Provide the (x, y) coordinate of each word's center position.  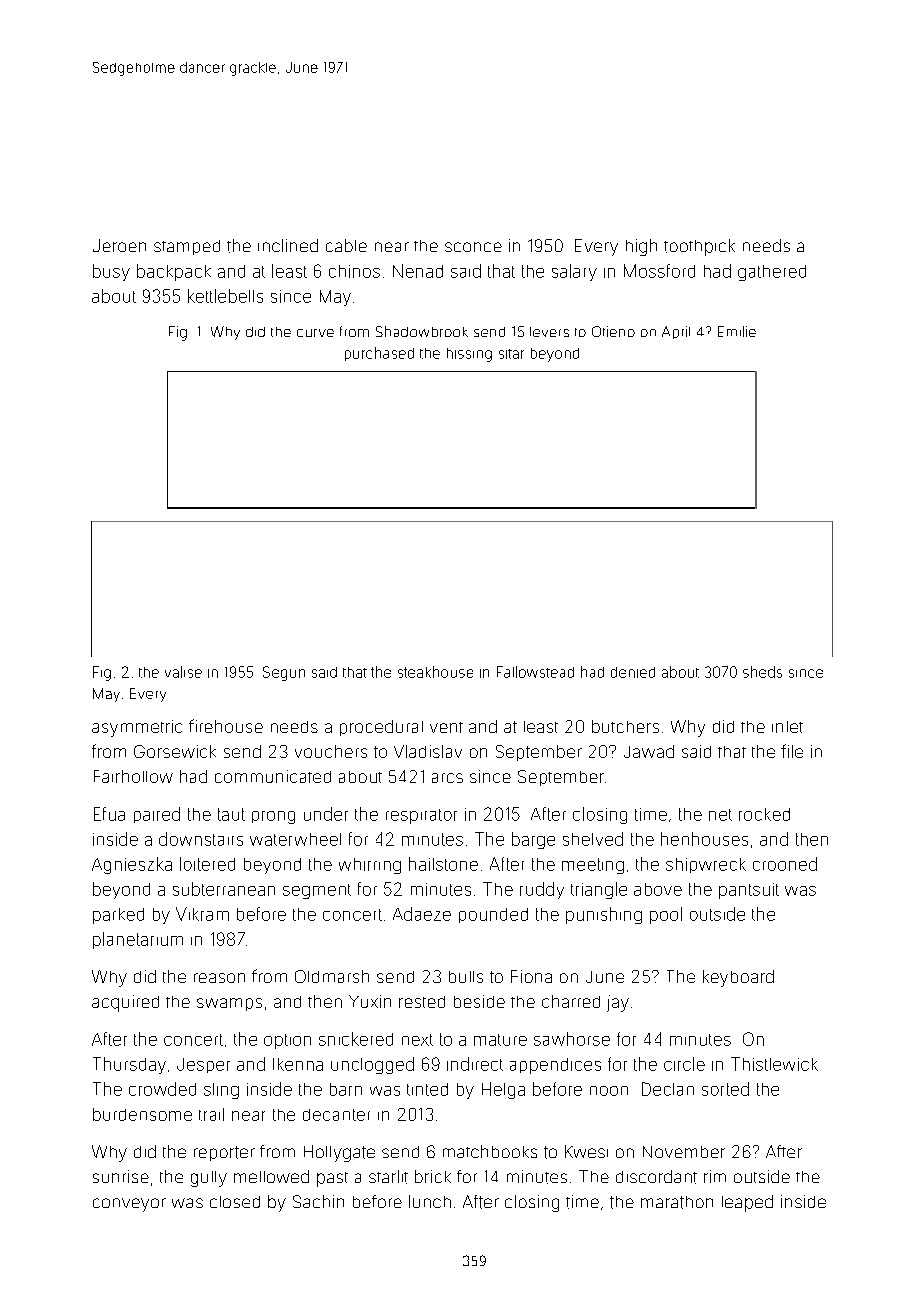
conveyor (129, 1205)
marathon (677, 1202)
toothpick (699, 247)
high (641, 247)
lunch (430, 1201)
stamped (187, 247)
